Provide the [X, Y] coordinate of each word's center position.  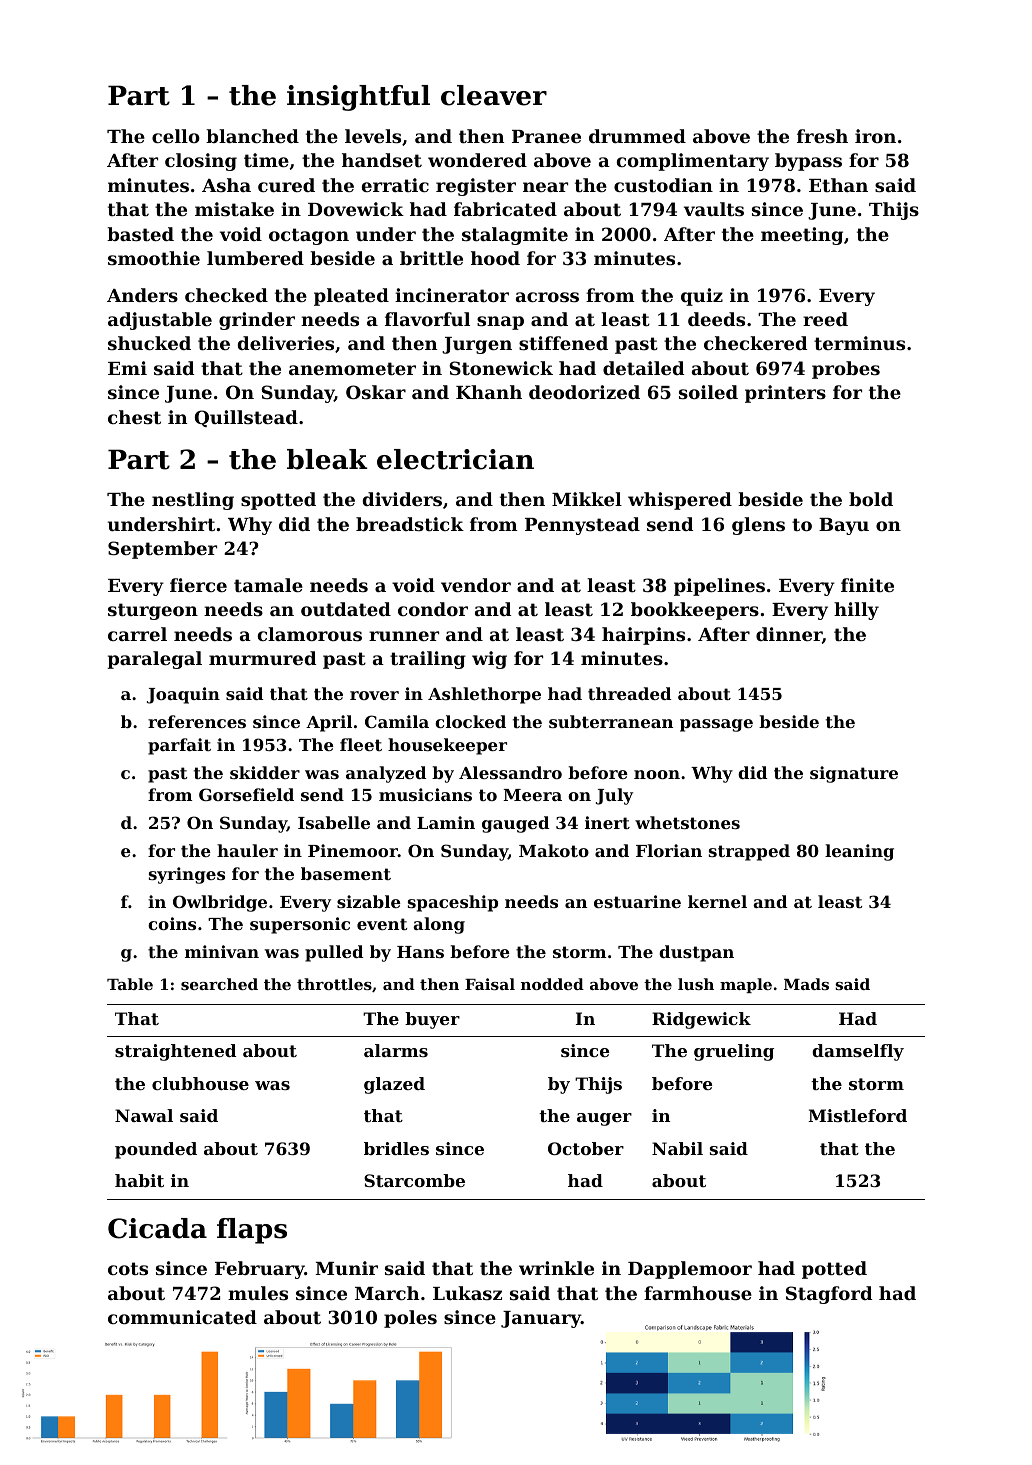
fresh [822, 136]
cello [176, 136]
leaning [859, 852]
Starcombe [414, 1180]
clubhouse [200, 1083]
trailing [428, 660]
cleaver [494, 95]
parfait [179, 746]
